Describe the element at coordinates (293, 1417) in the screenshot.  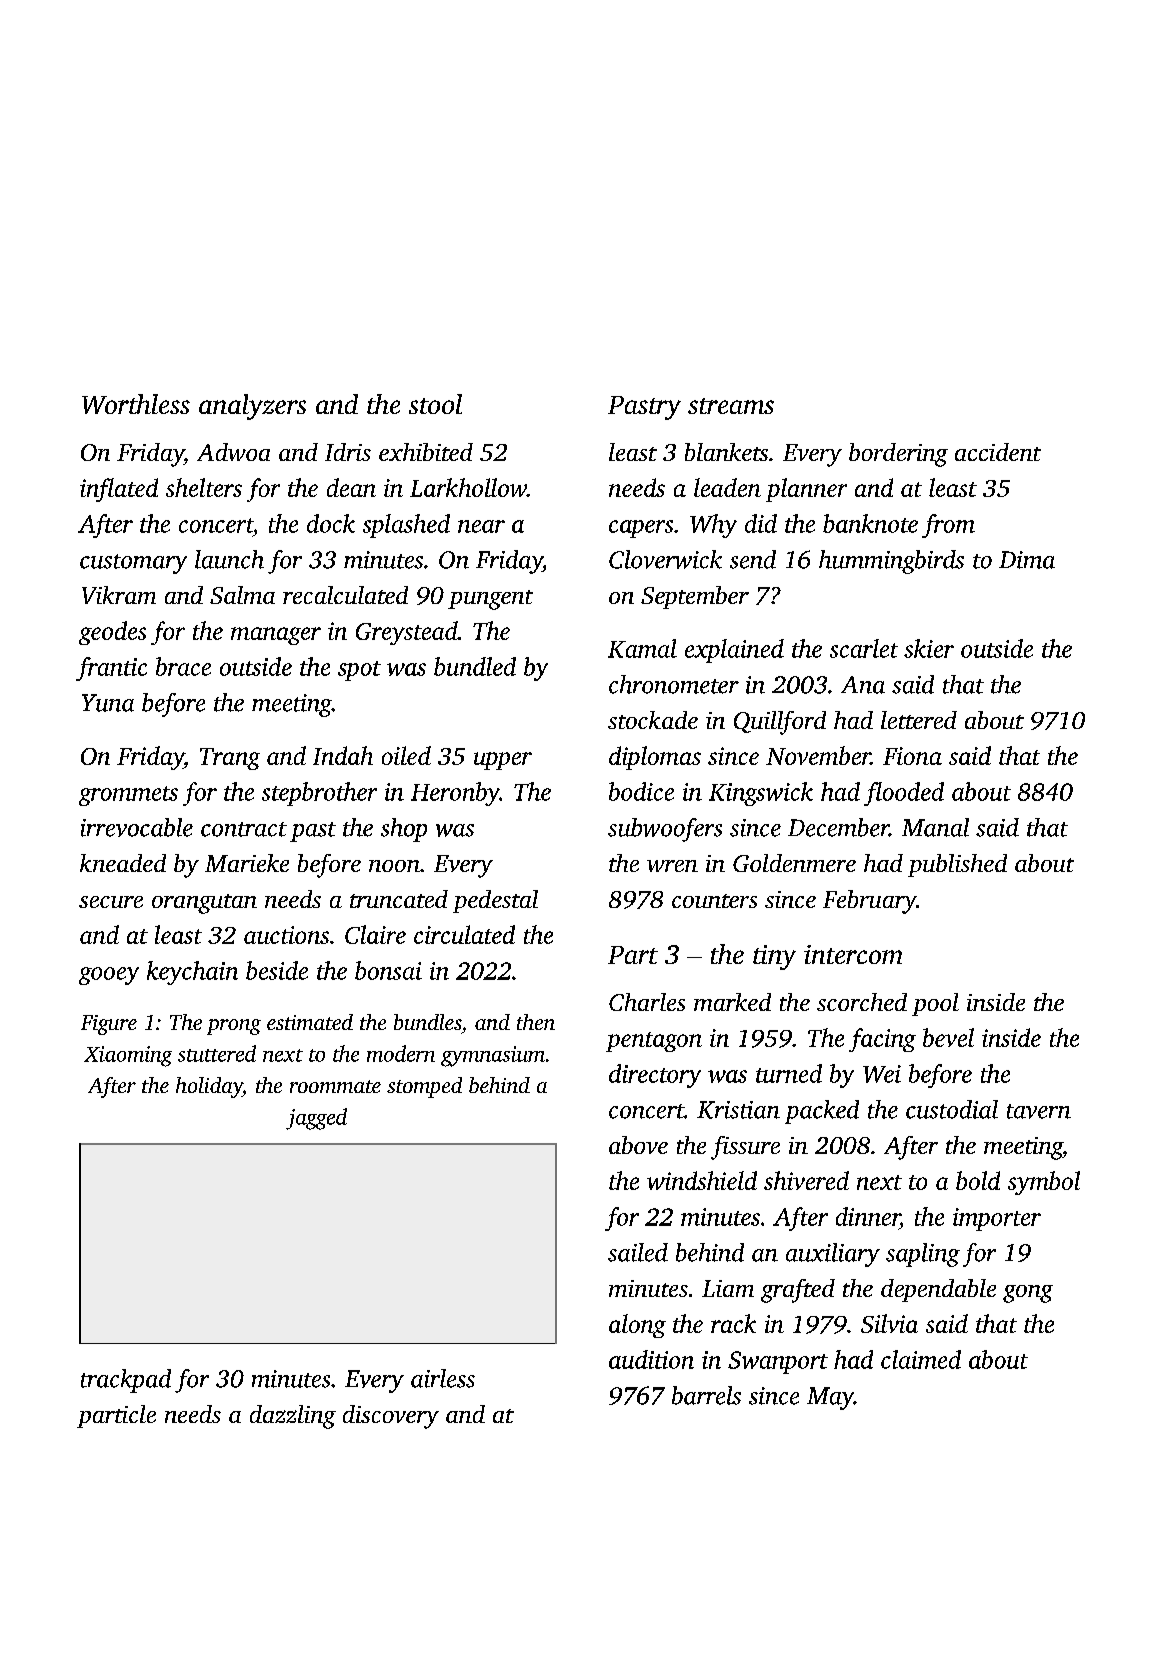
I see `dazzling` at that location.
